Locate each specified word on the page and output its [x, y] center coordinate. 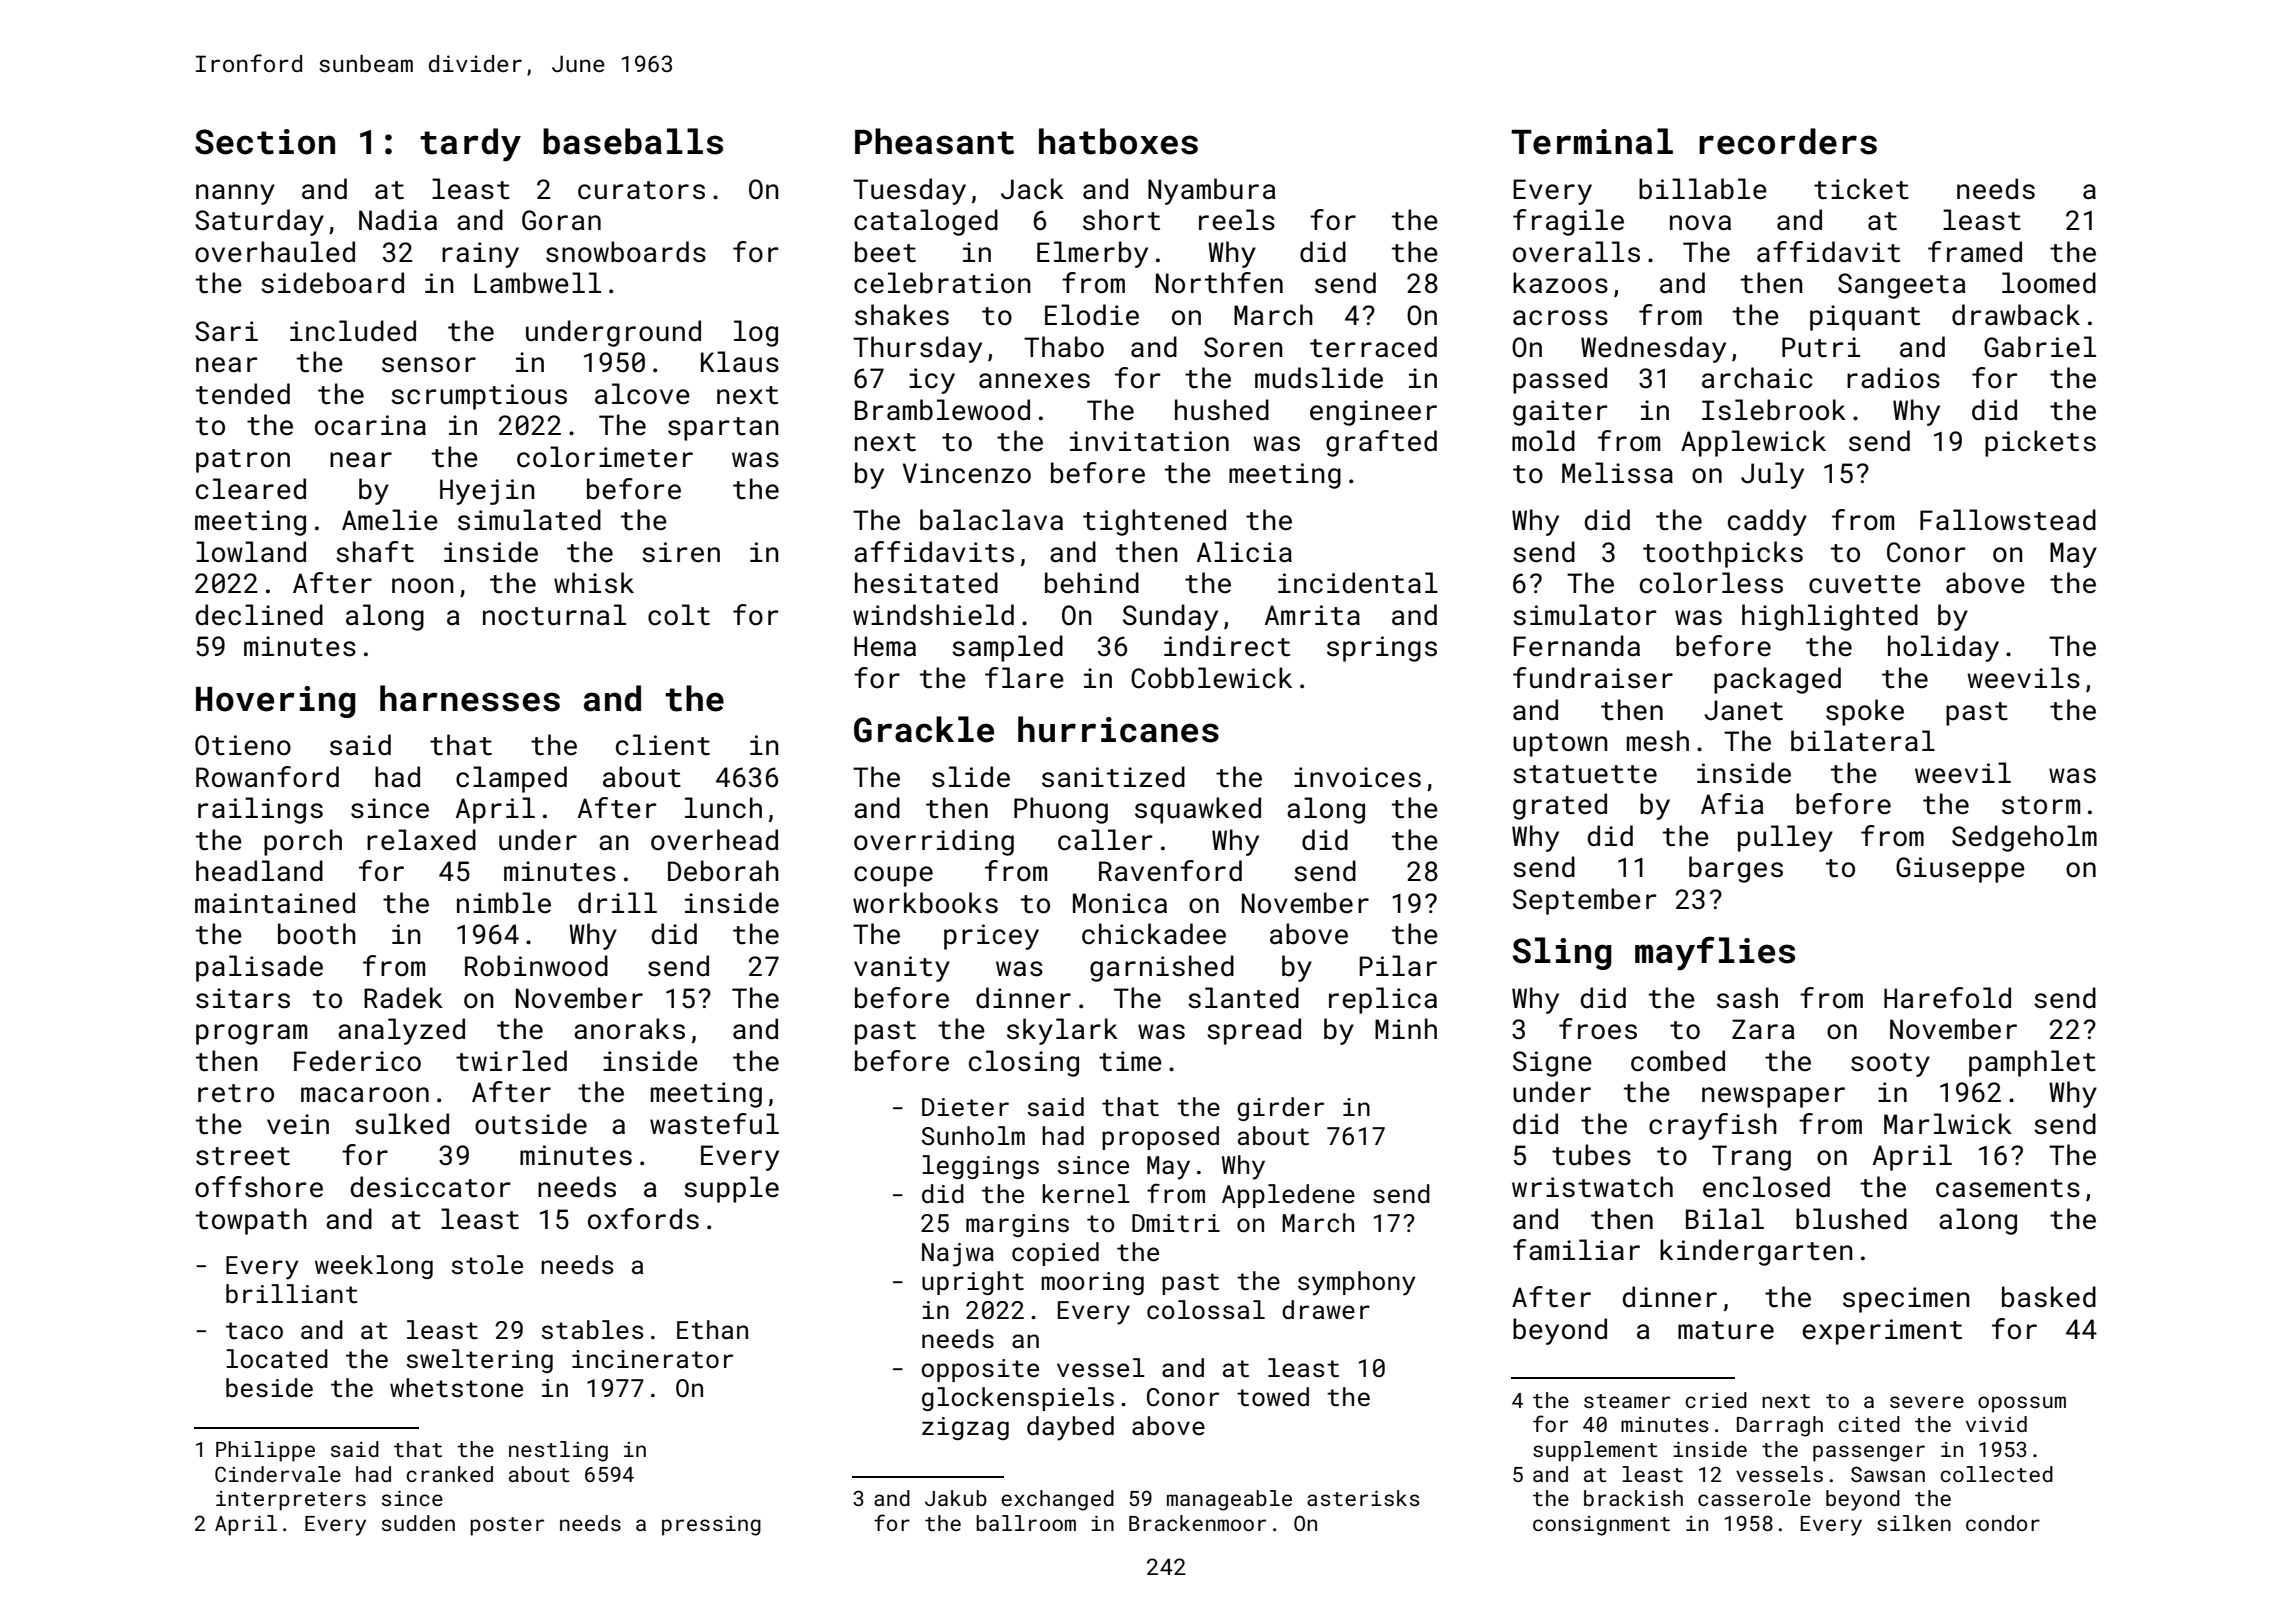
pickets [2040, 443]
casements [2008, 1188]
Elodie [1092, 315]
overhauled [275, 252]
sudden [418, 1523]
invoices [1357, 777]
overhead [714, 840]
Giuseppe [1960, 870]
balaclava [991, 520]
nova [1700, 223]
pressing [711, 1526]
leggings [980, 1167]
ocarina [370, 425]
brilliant [292, 1294]
